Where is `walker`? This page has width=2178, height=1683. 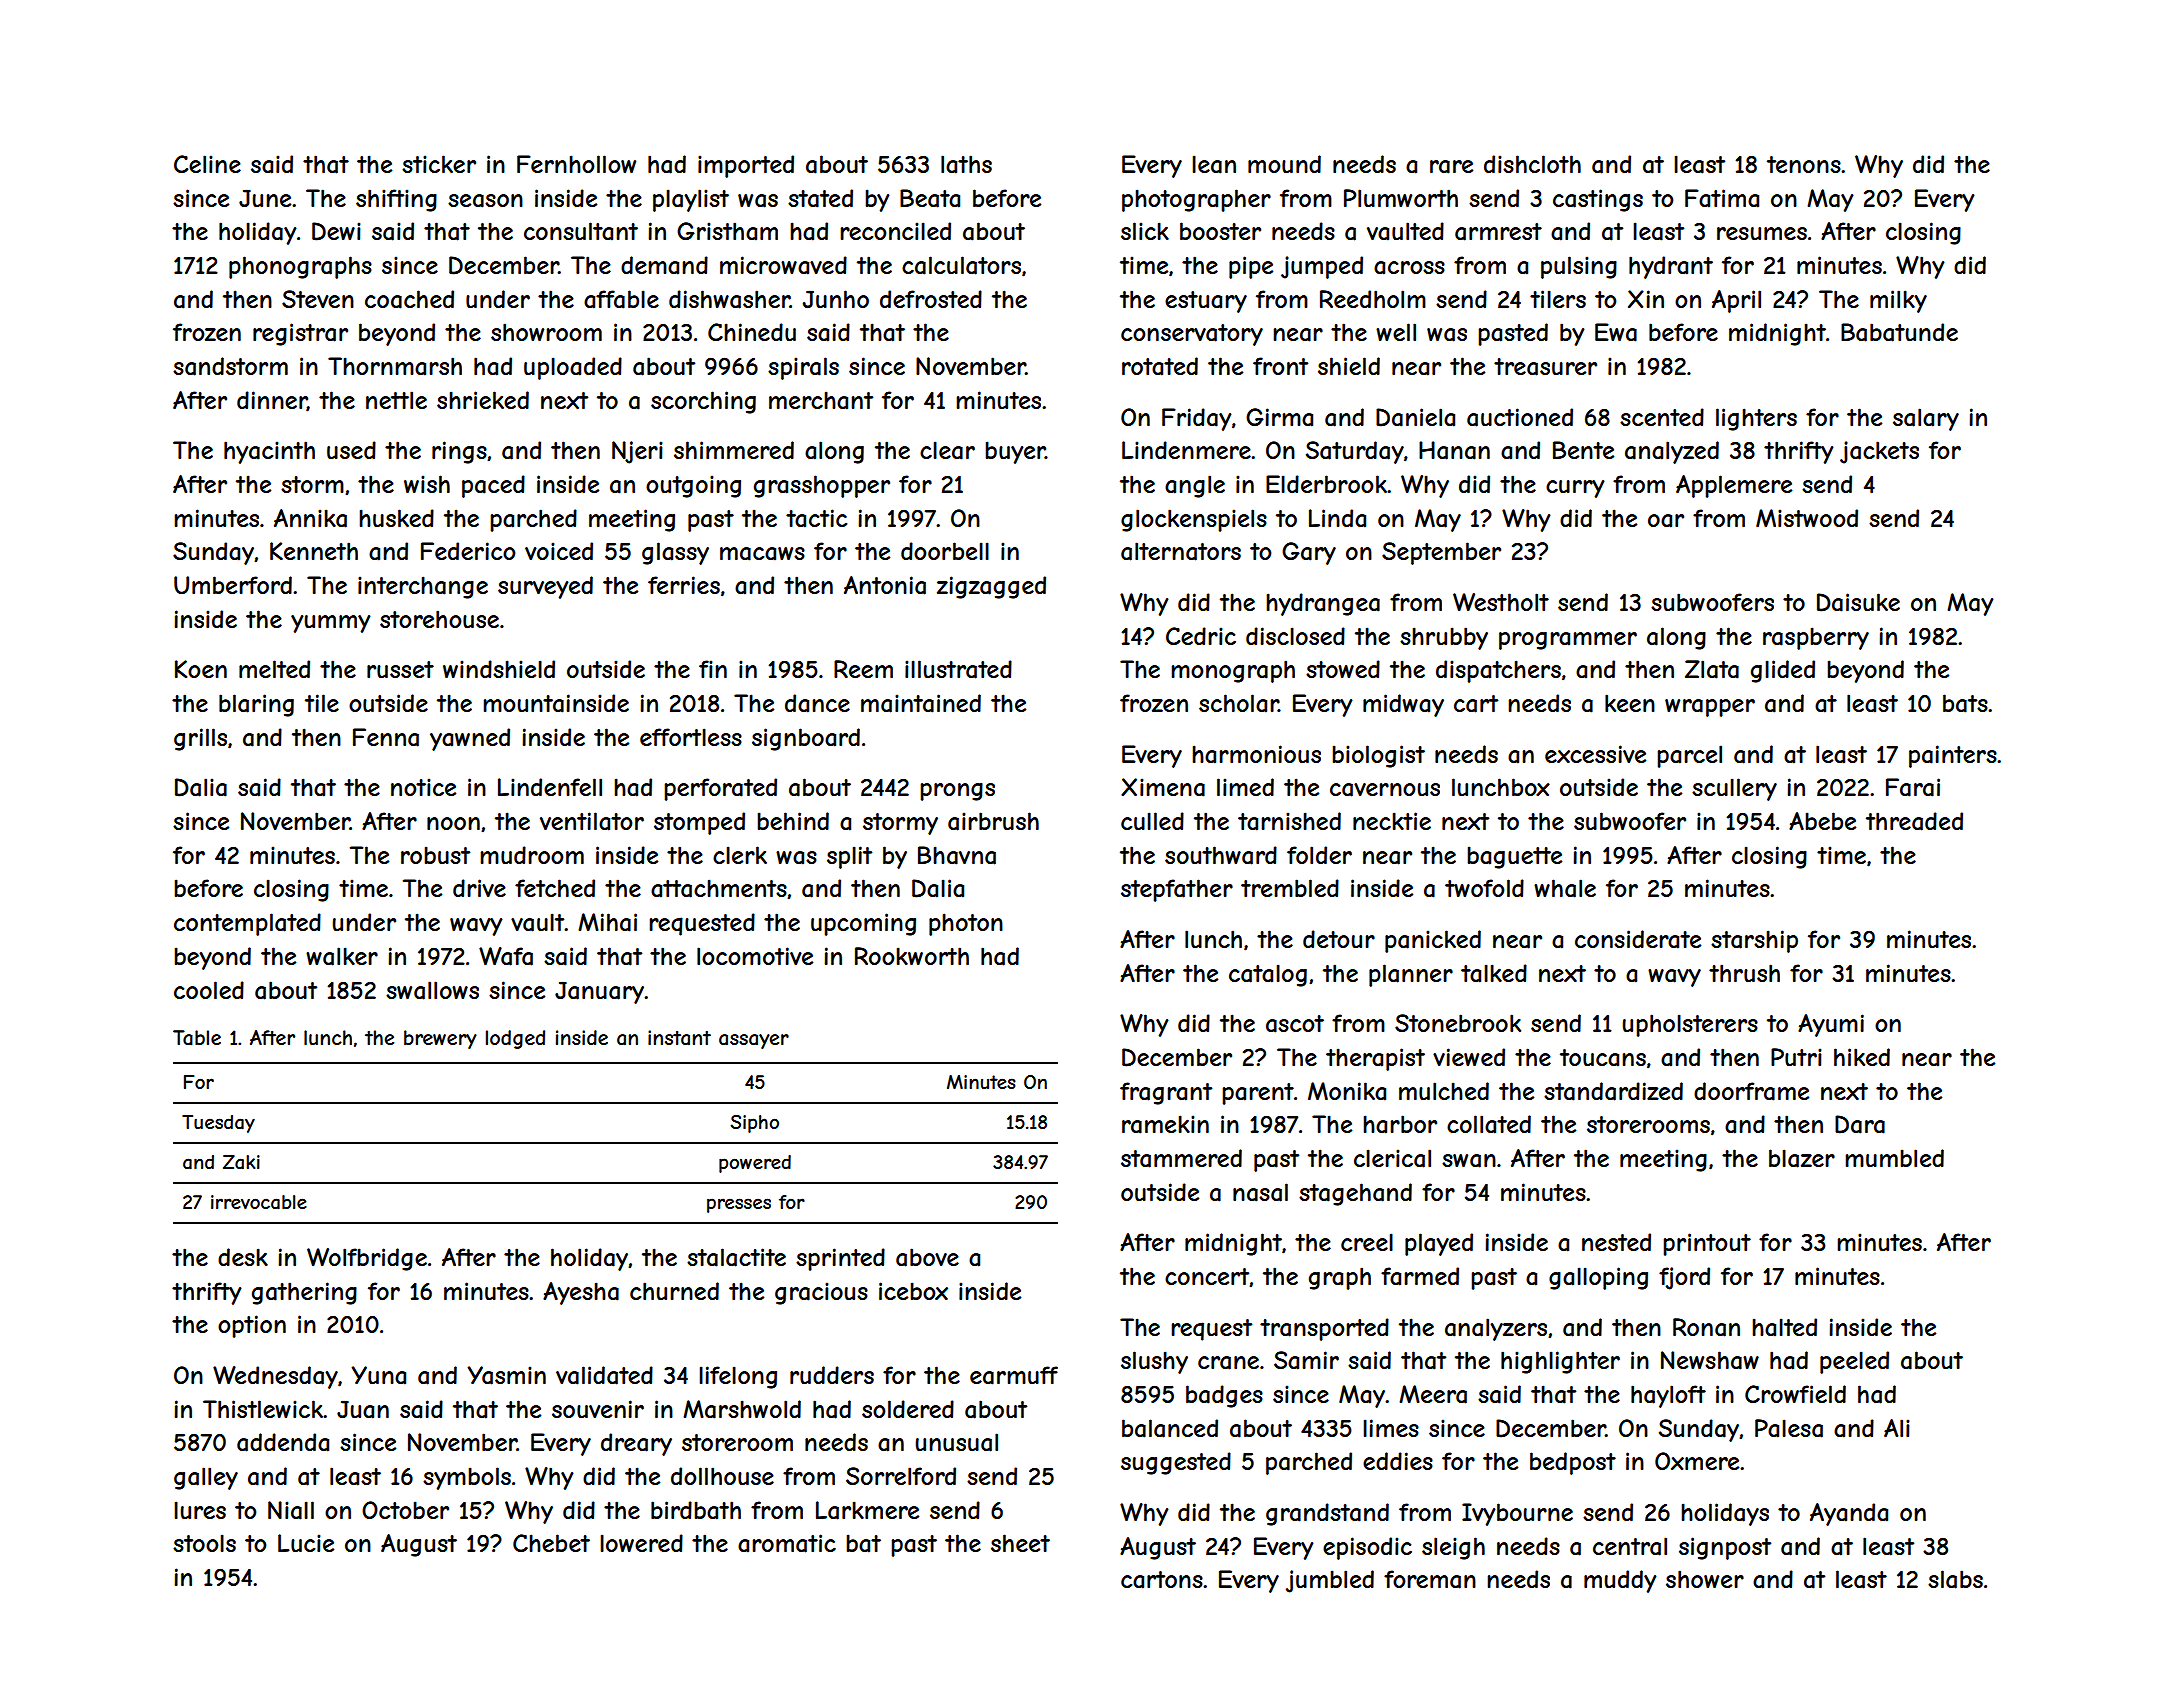
walker is located at coordinates (342, 956).
